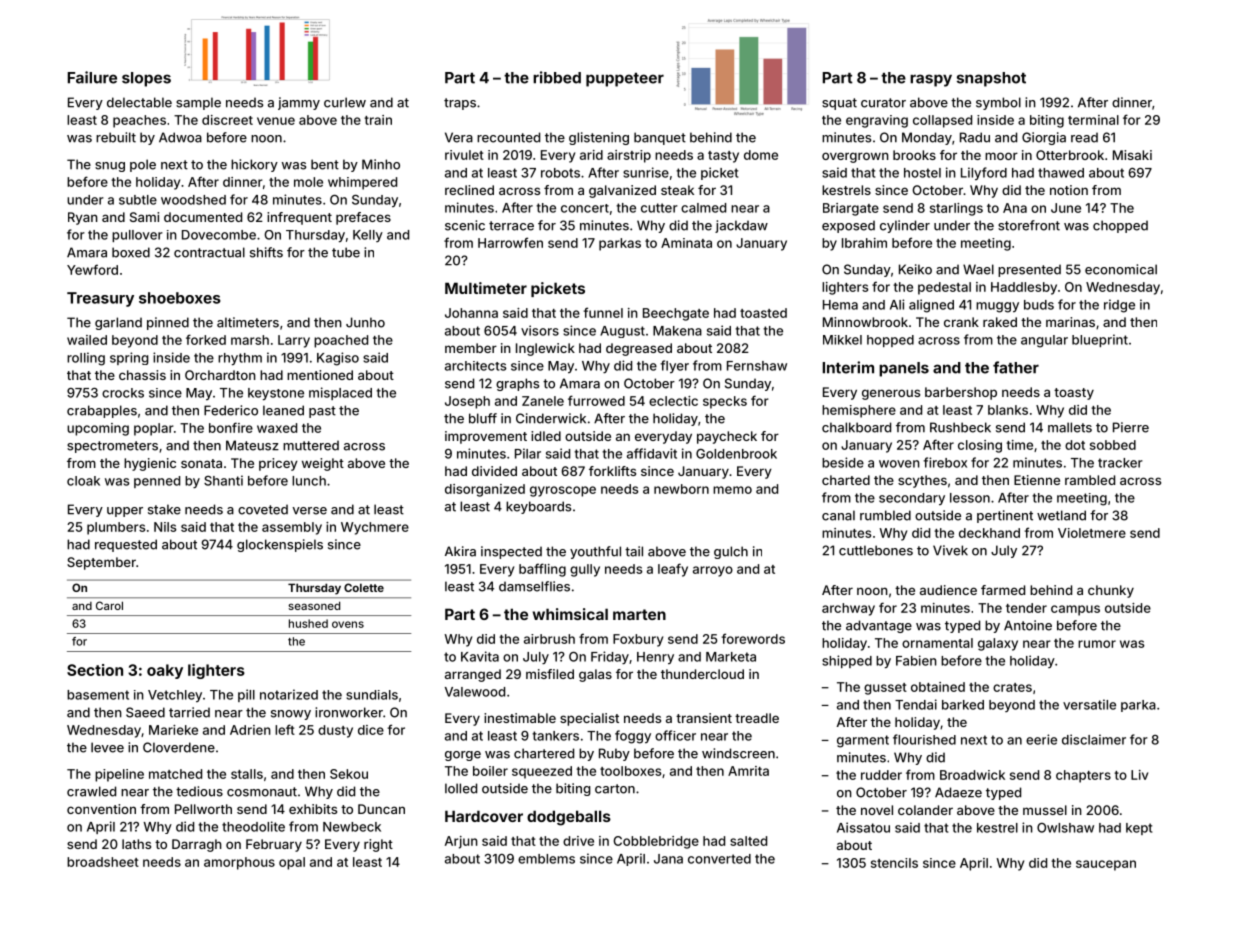 The width and height of the screenshot is (1233, 952). Describe the element at coordinates (146, 79) in the screenshot. I see `slopes` at that location.
